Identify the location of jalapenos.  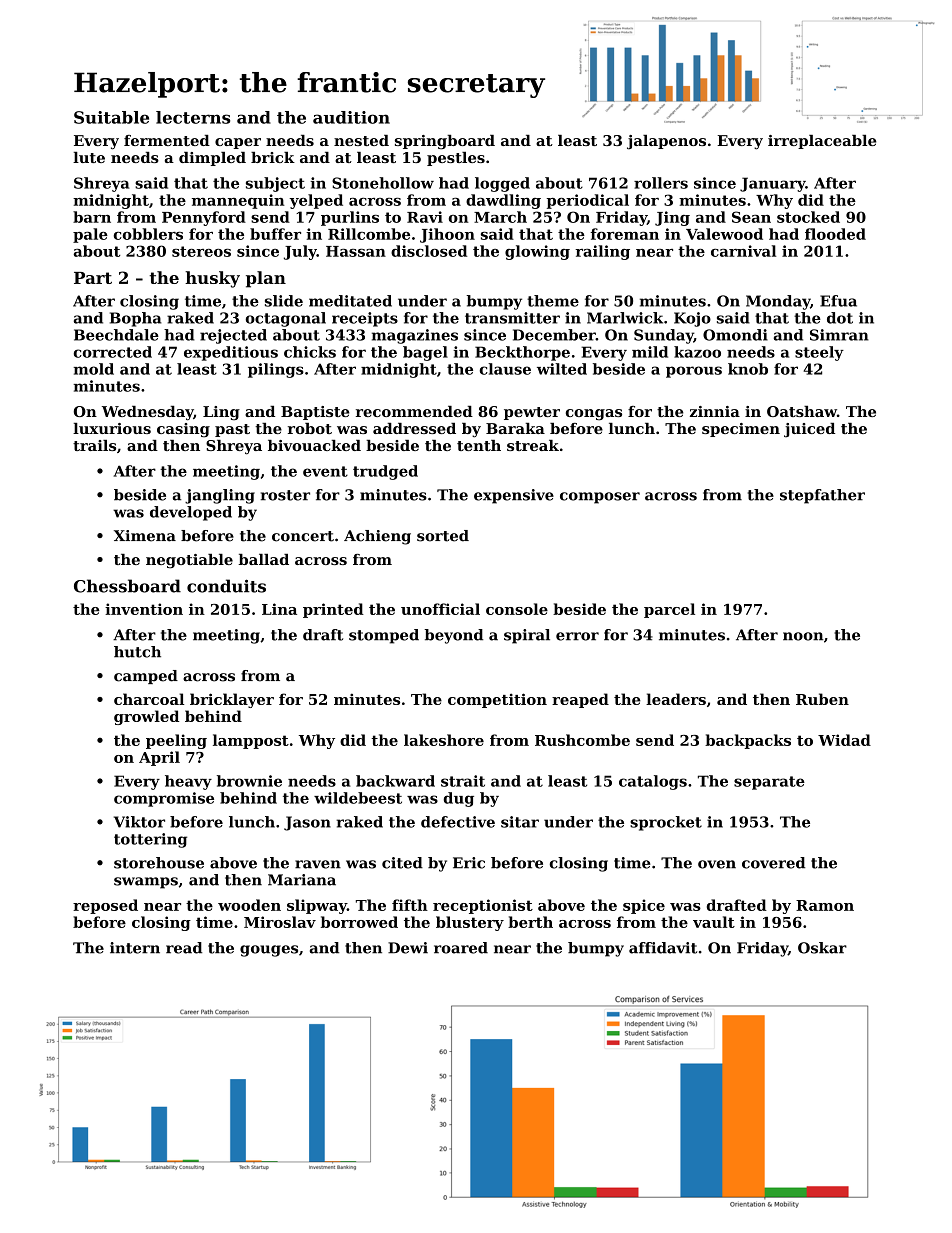
(666, 142).
